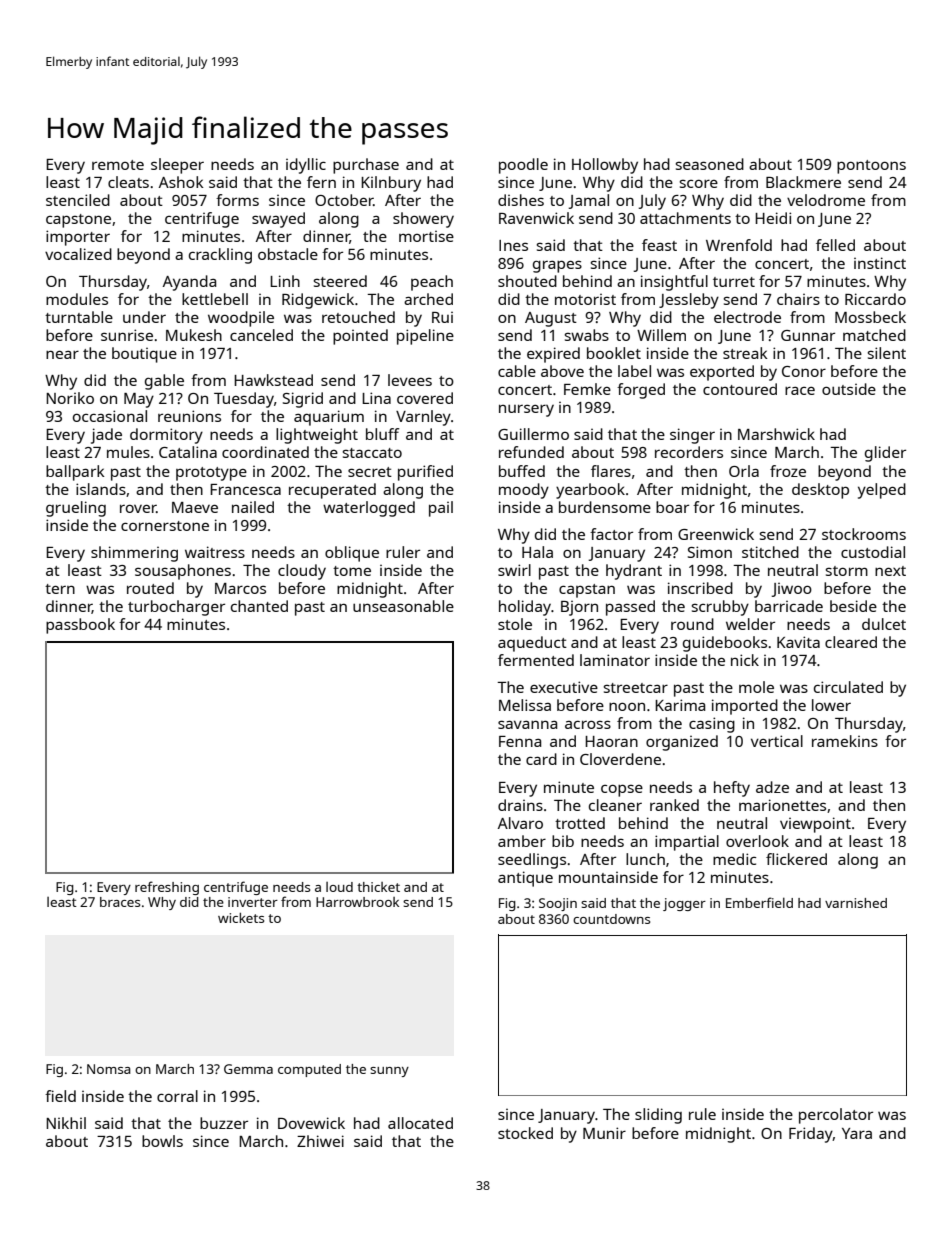 The image size is (952, 1233). I want to click on Munir, so click(604, 1133).
